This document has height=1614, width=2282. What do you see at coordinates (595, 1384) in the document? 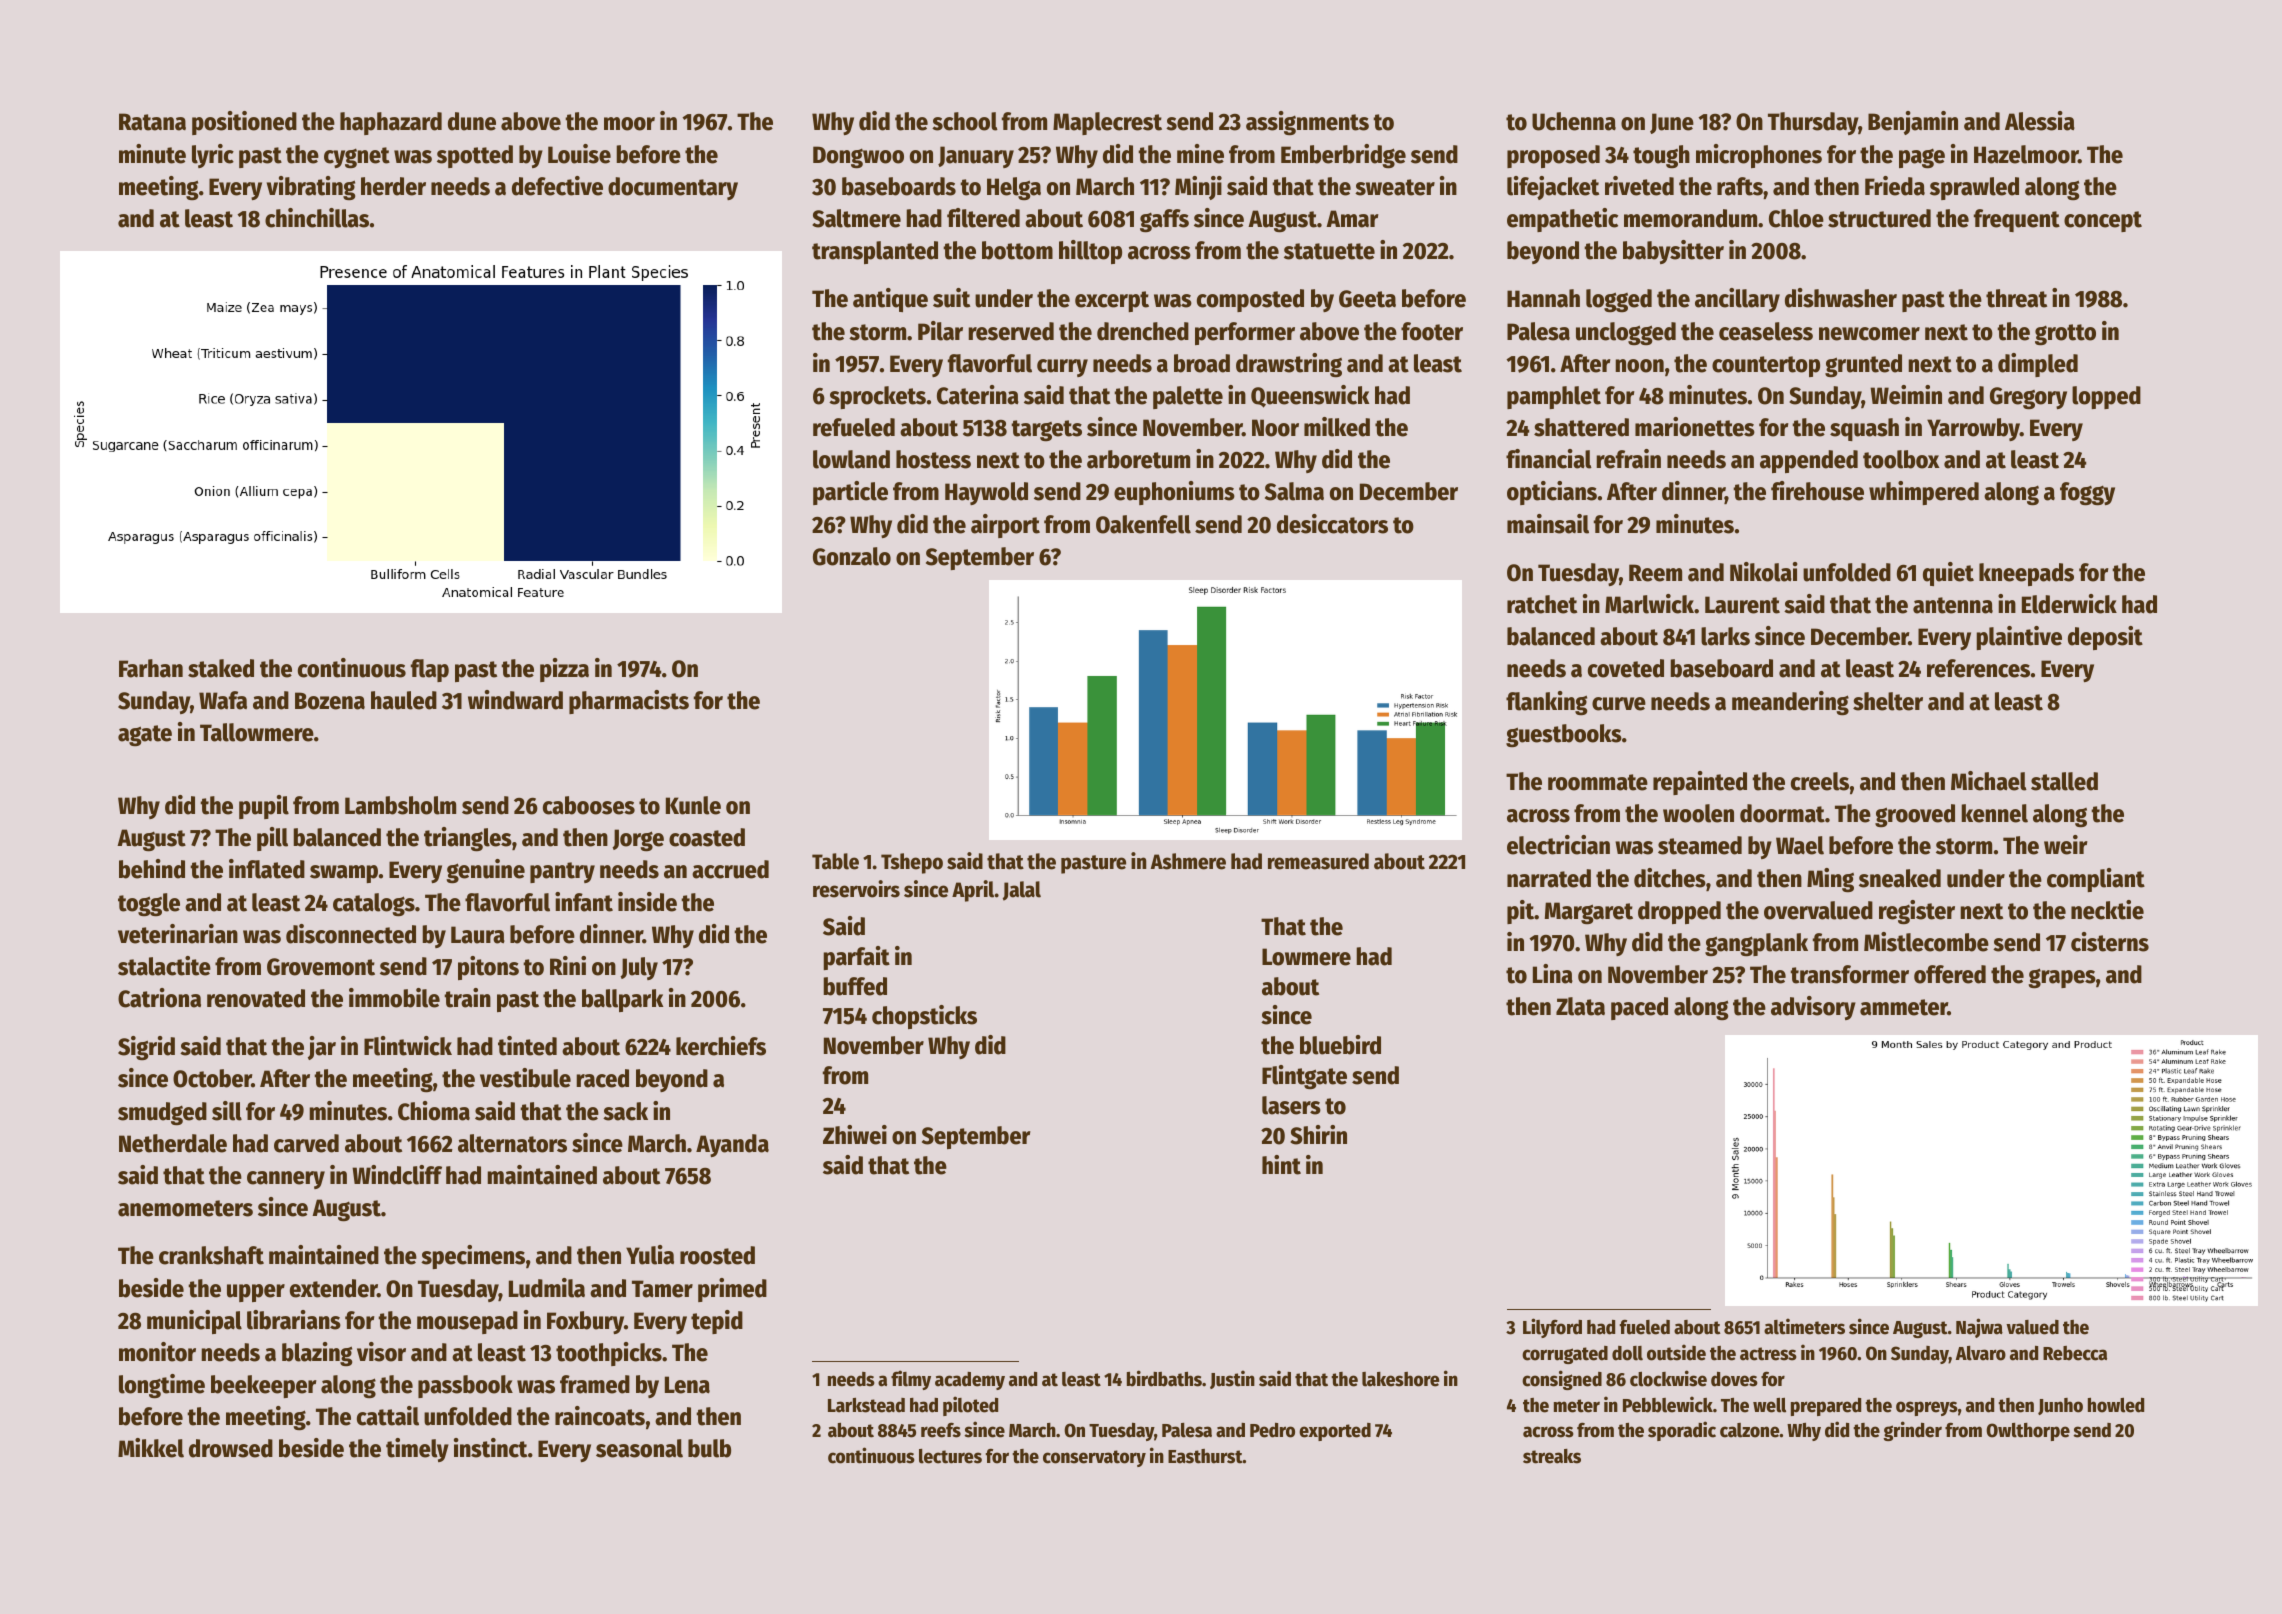
I see `framed` at bounding box center [595, 1384].
